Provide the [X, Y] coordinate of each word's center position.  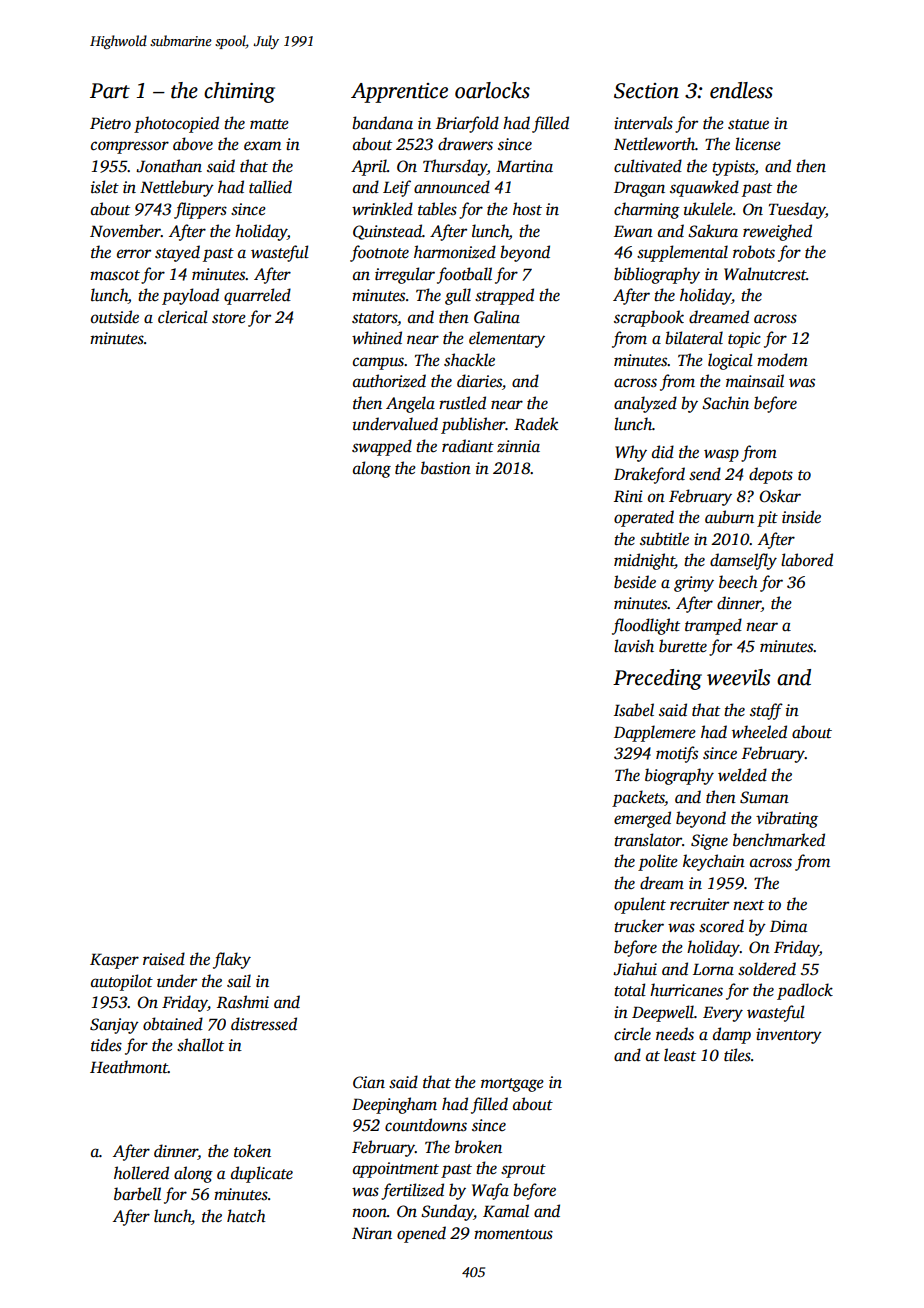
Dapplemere [655, 733]
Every [723, 1014]
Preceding [657, 679]
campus [378, 363]
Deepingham [394, 1105]
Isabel [634, 710]
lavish [634, 646]
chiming [239, 92]
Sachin [725, 403]
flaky [232, 960]
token [252, 1151]
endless [741, 90]
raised [164, 959]
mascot [115, 275]
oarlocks [492, 90]
